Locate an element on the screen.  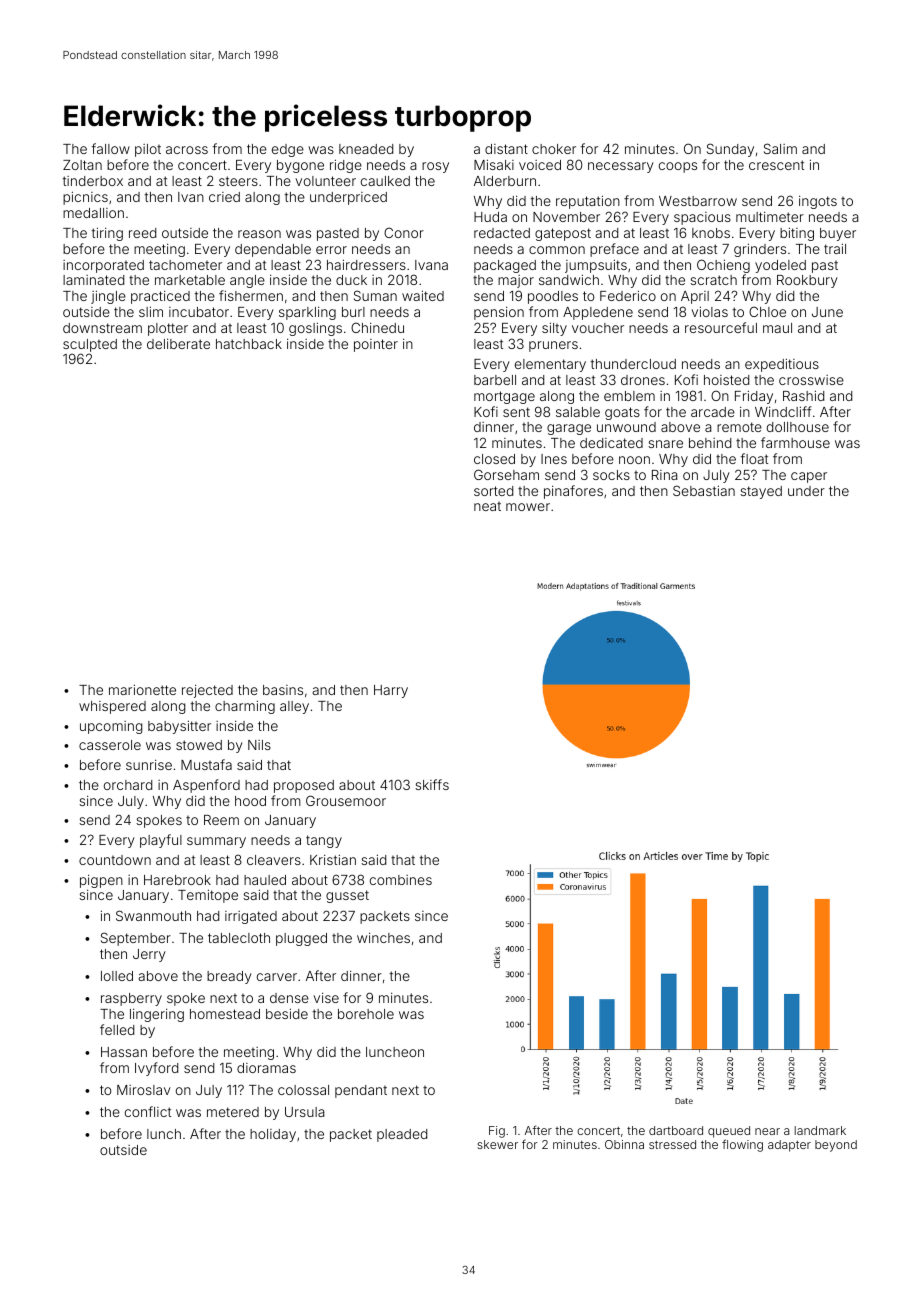
Hassan is located at coordinates (124, 1052).
